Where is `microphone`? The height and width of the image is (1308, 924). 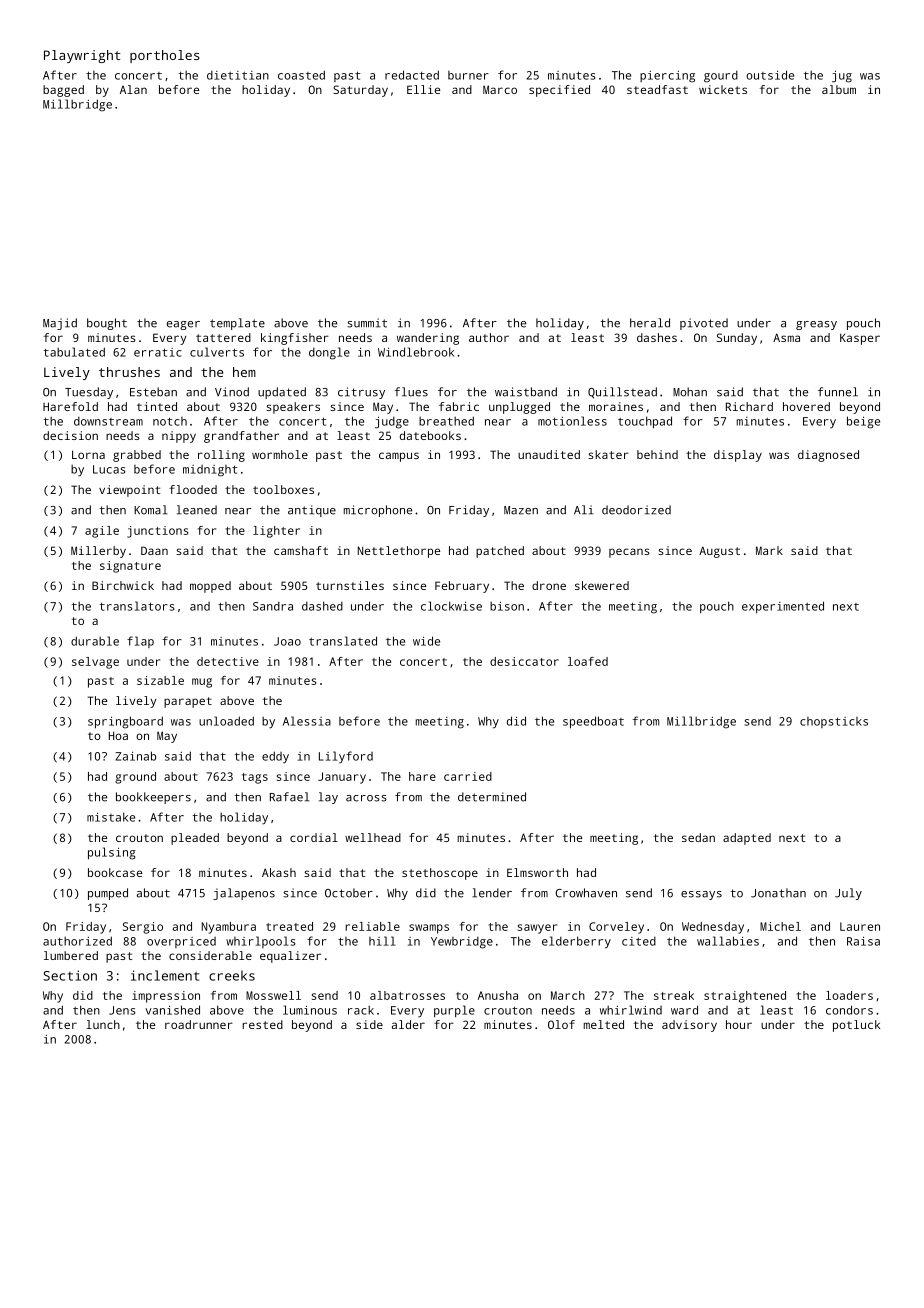 microphone is located at coordinates (378, 511).
